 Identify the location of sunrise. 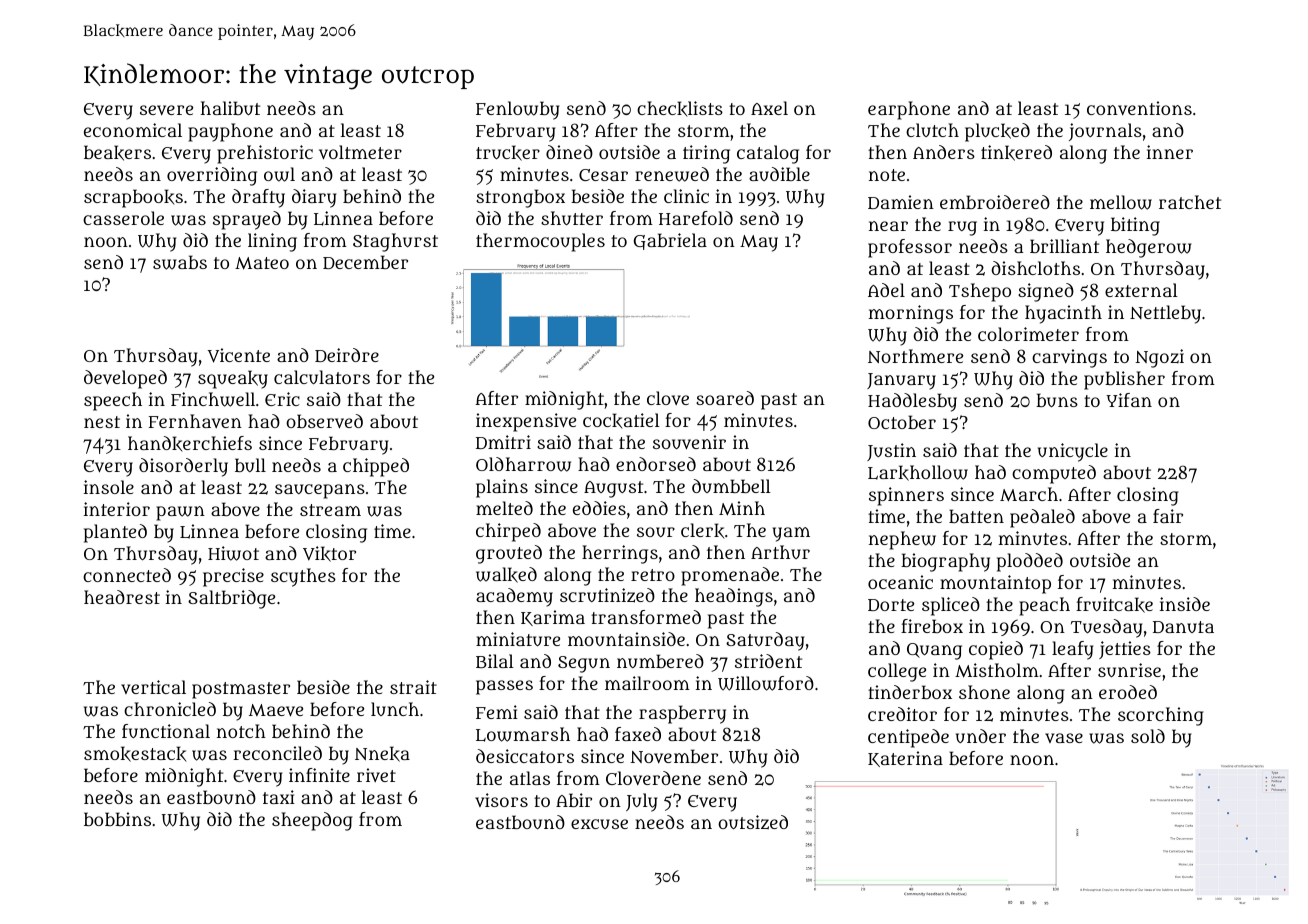
(1129, 670).
